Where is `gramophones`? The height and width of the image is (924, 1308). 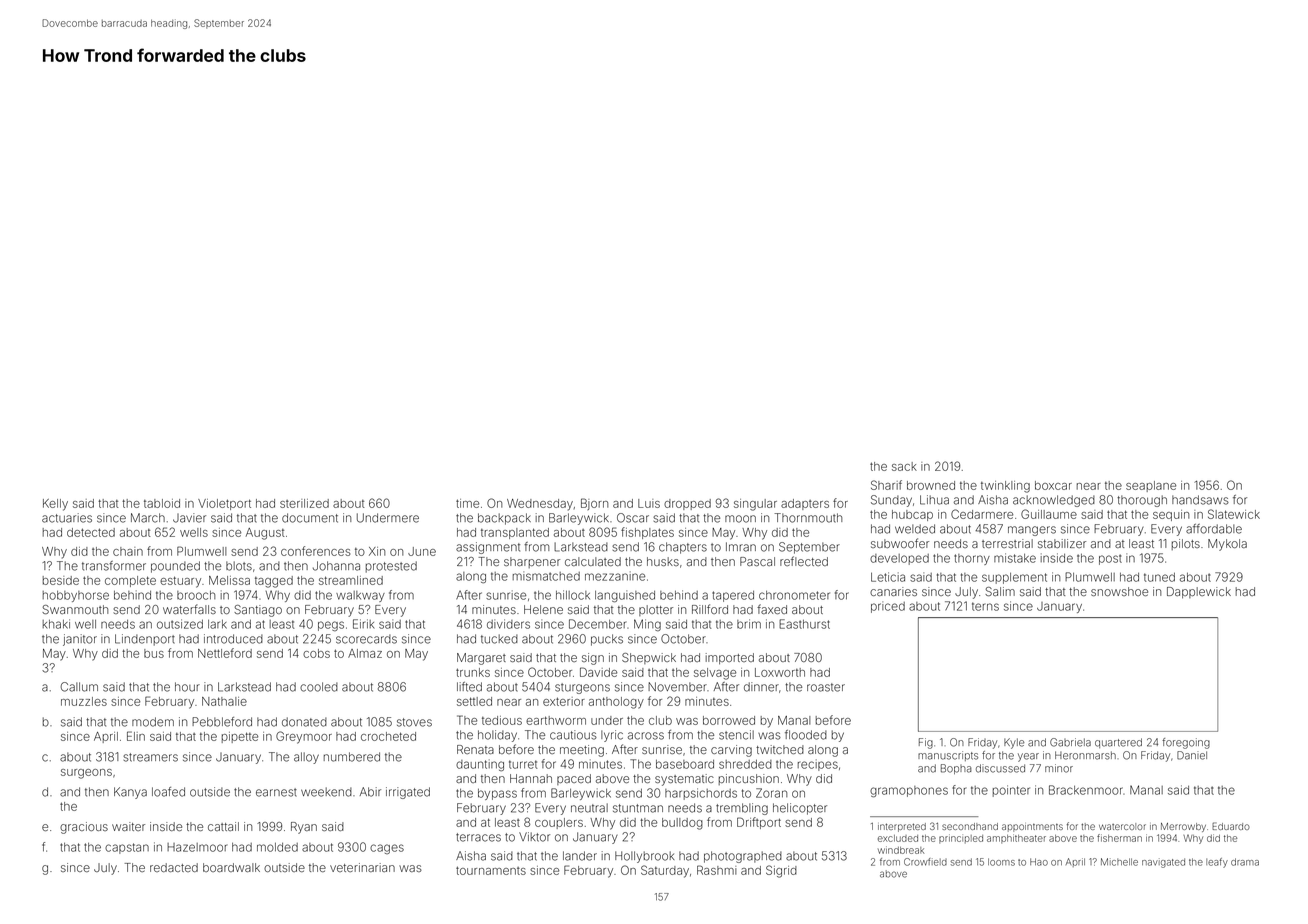
gramophones is located at coordinates (909, 791).
